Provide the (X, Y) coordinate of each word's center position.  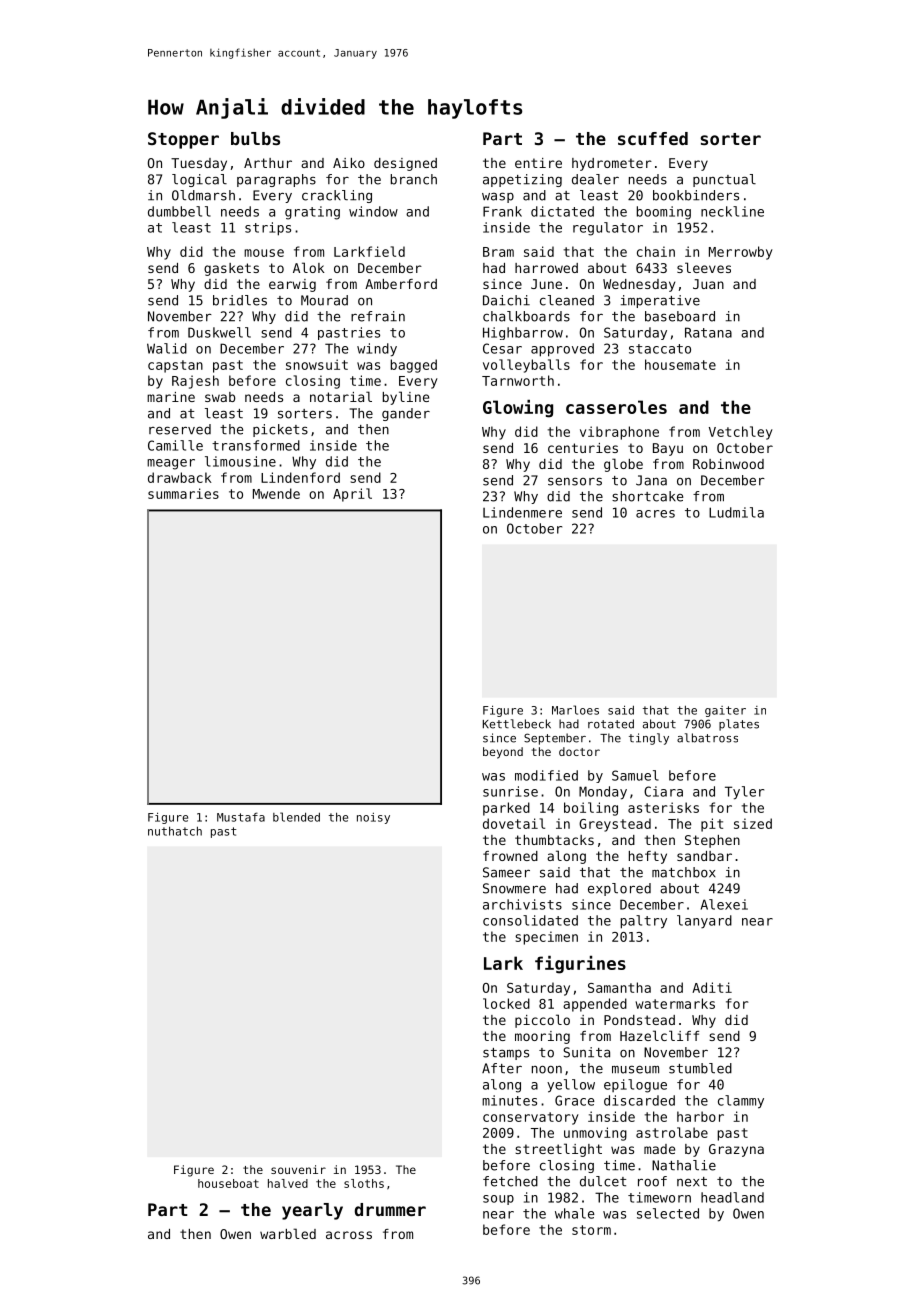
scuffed (653, 138)
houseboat (228, 1183)
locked (506, 1003)
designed (405, 164)
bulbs (255, 138)
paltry (643, 922)
